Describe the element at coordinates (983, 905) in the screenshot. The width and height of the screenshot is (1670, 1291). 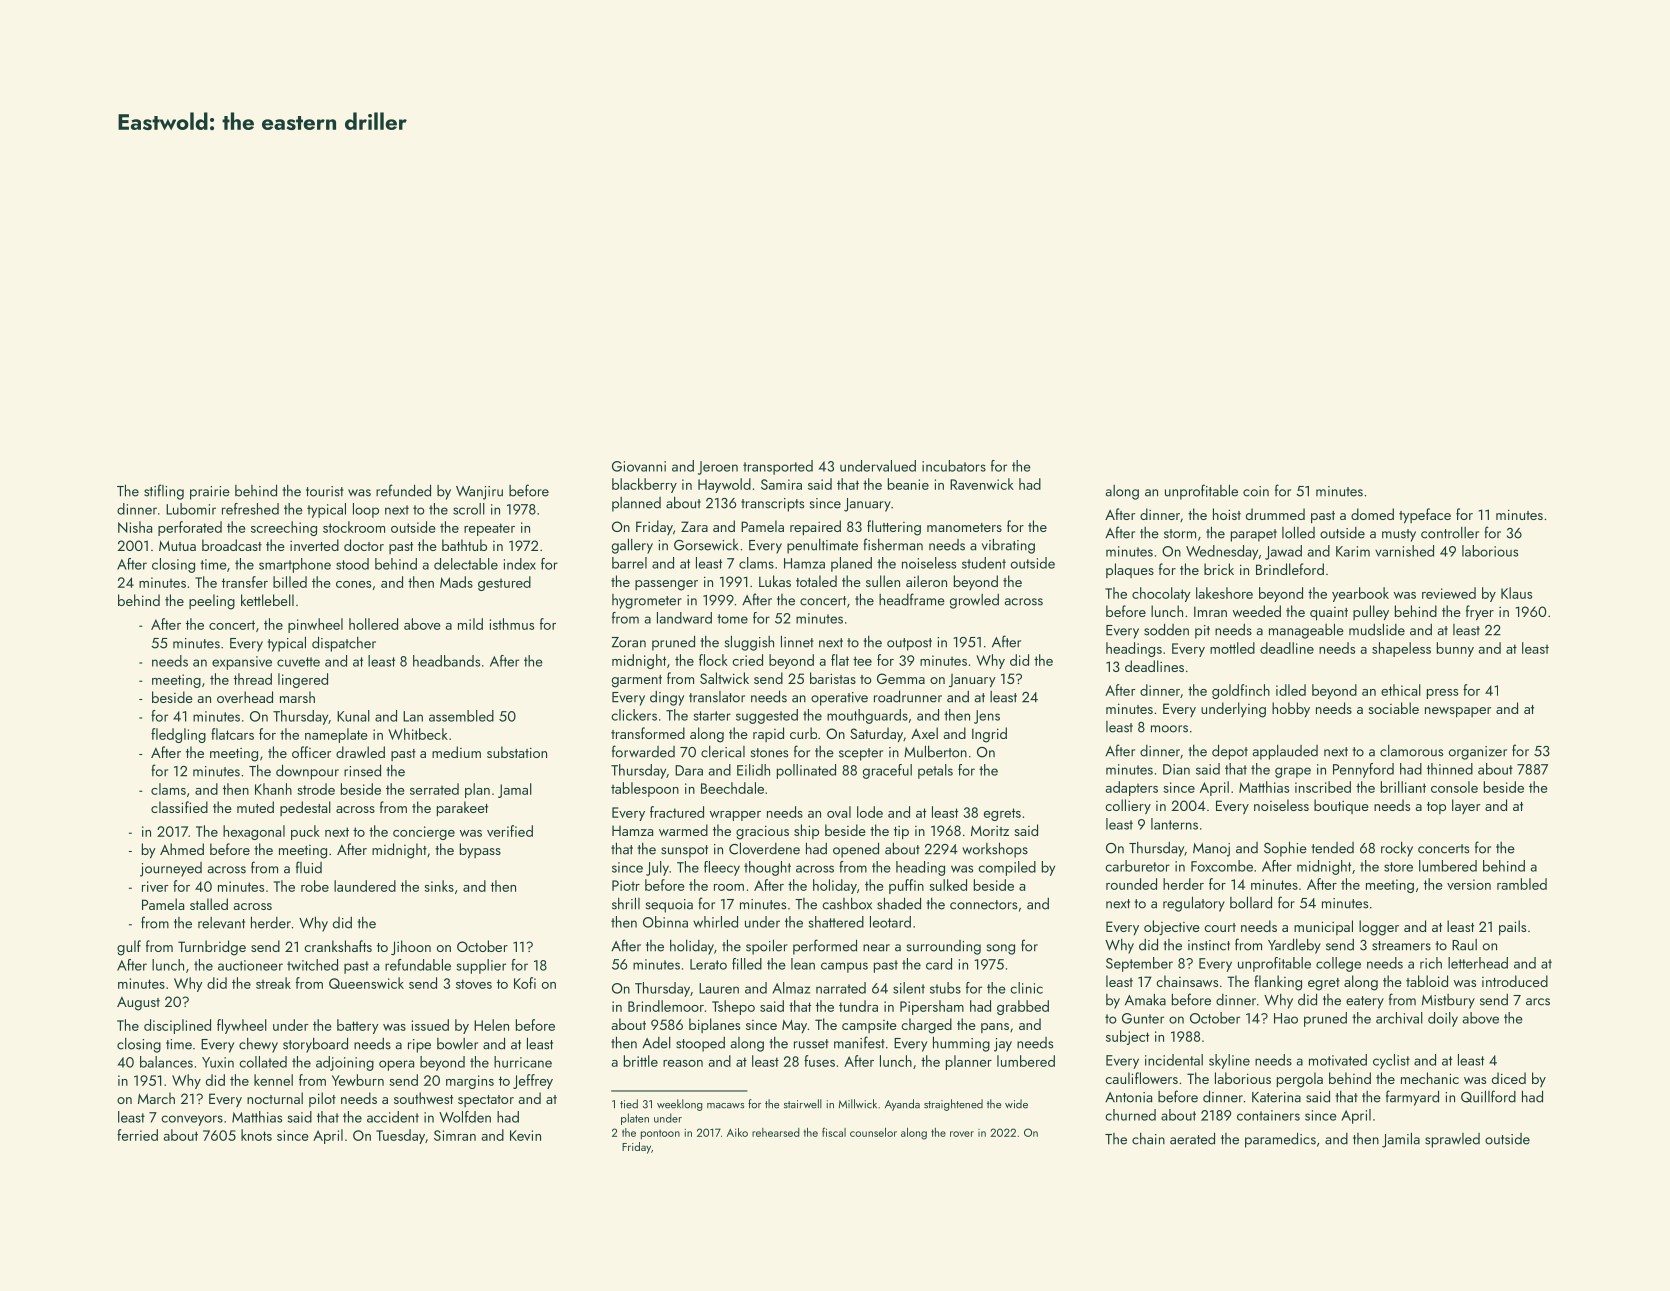
I see `connectors` at that location.
